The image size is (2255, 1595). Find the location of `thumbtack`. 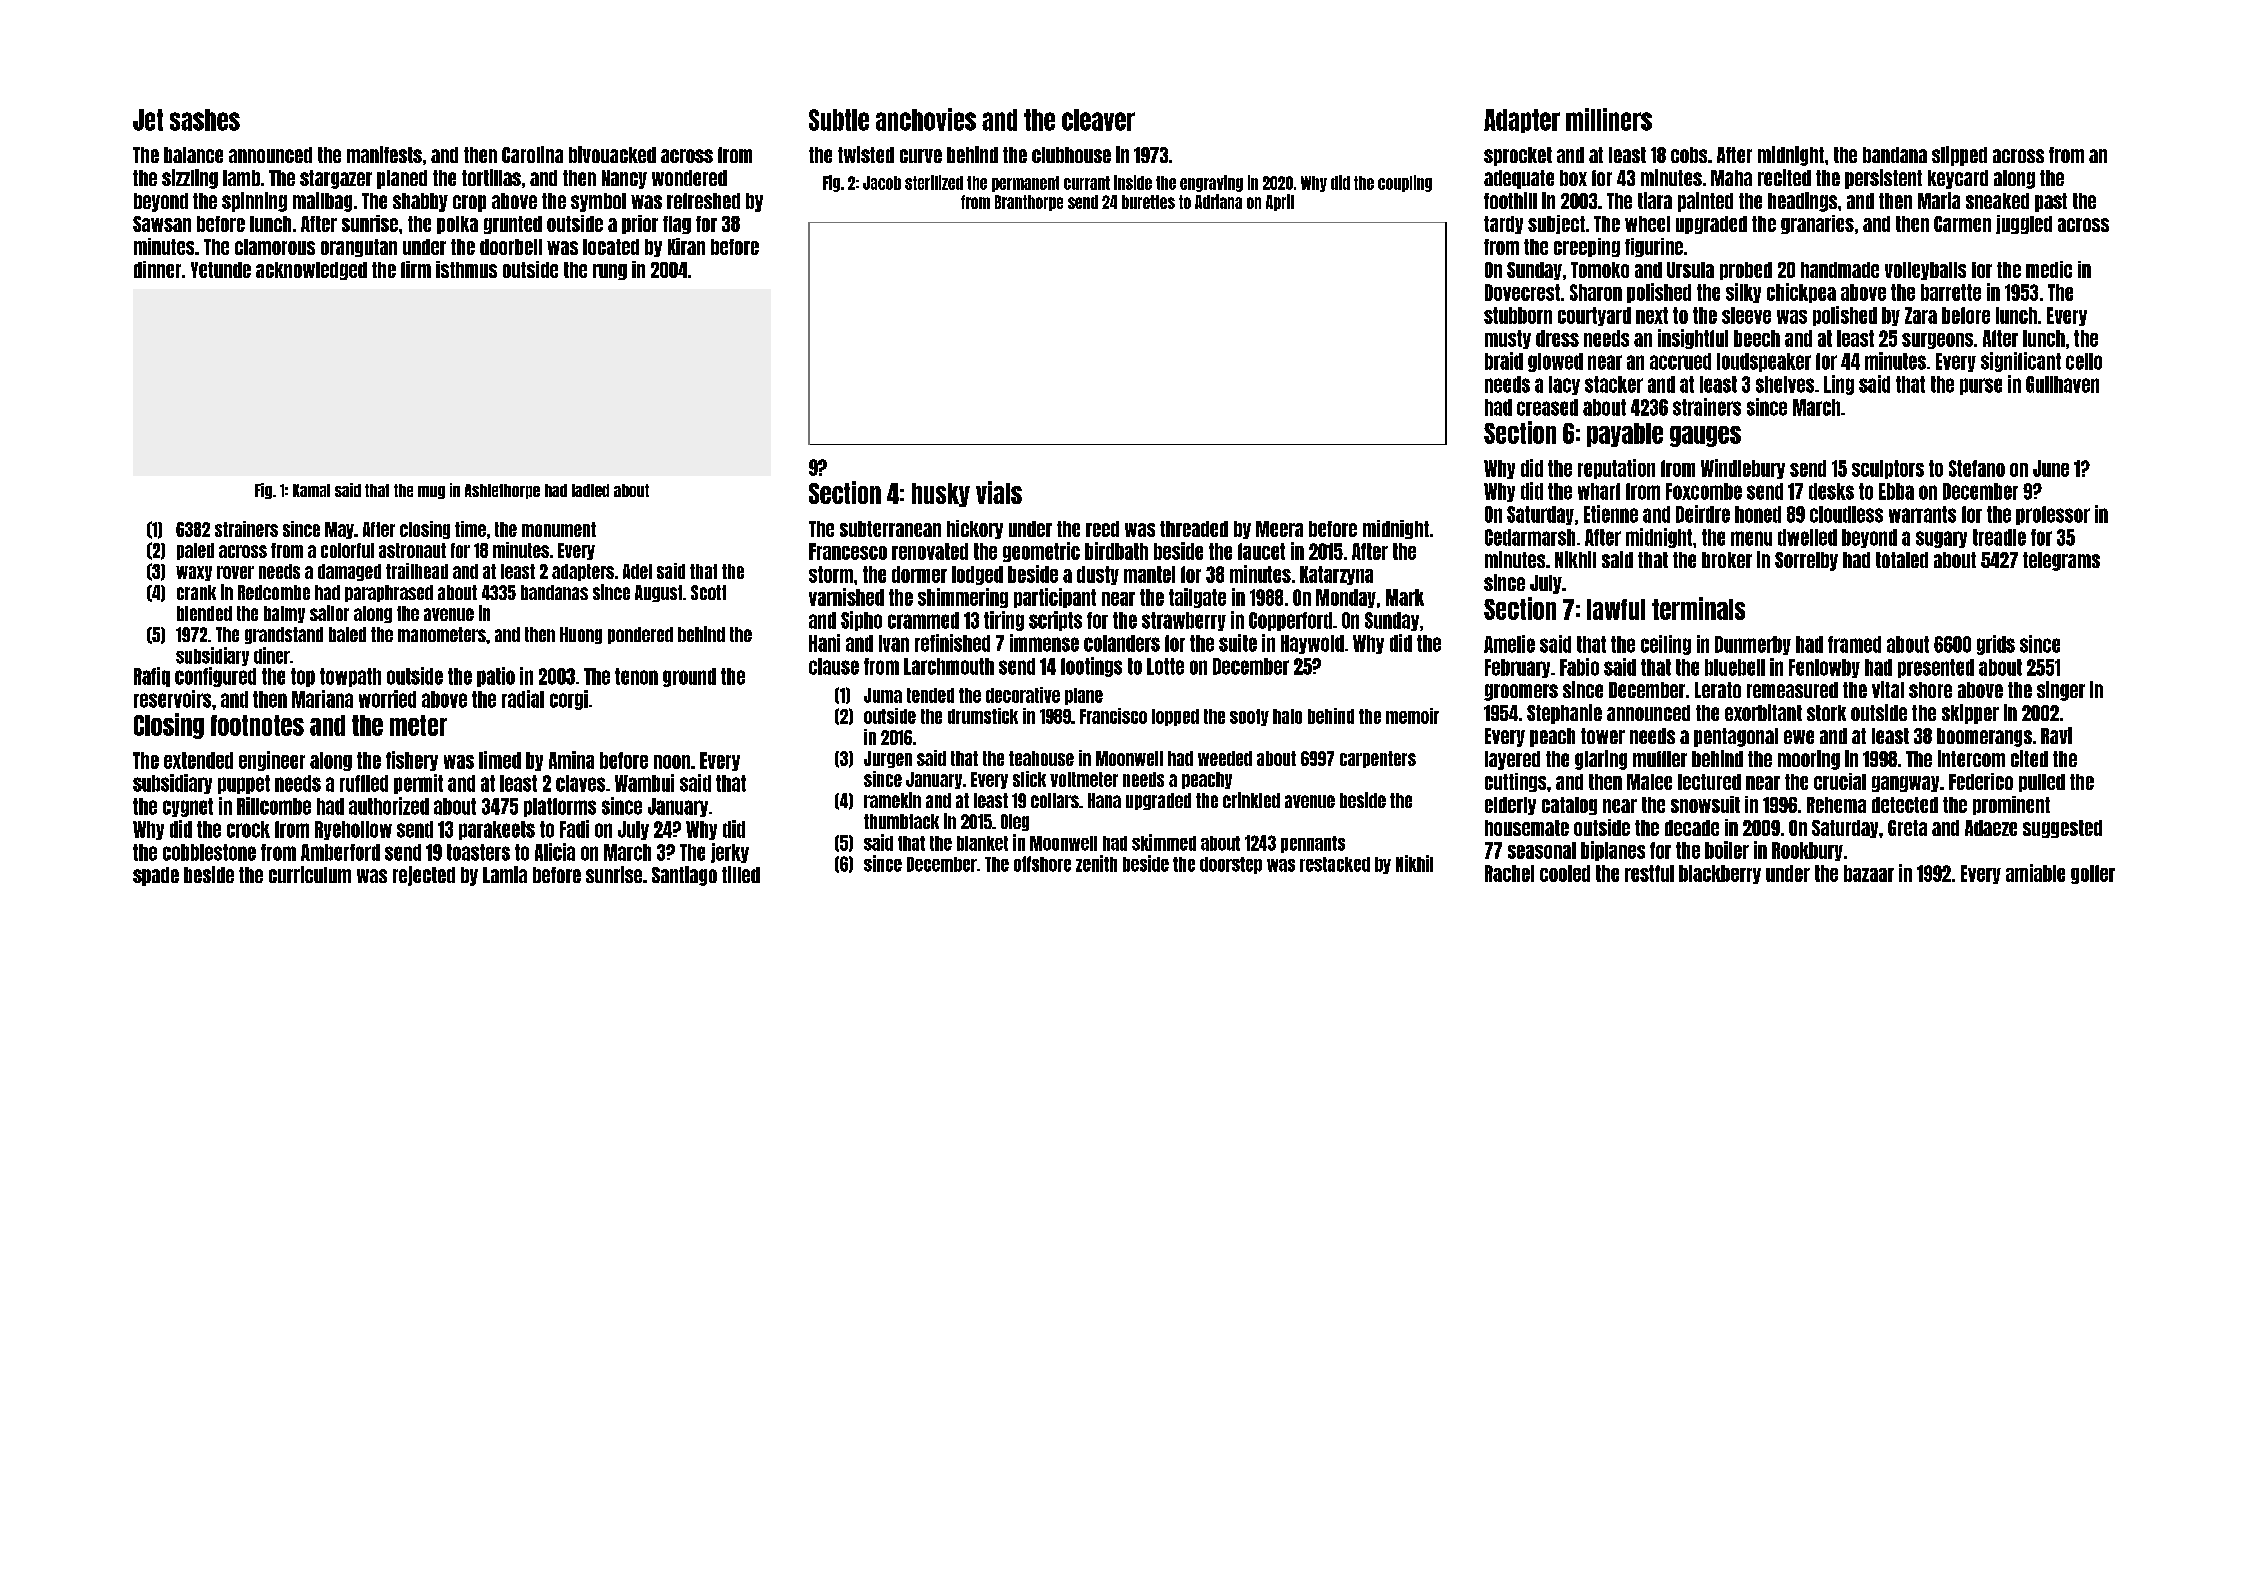

thumbtack is located at coordinates (901, 821).
